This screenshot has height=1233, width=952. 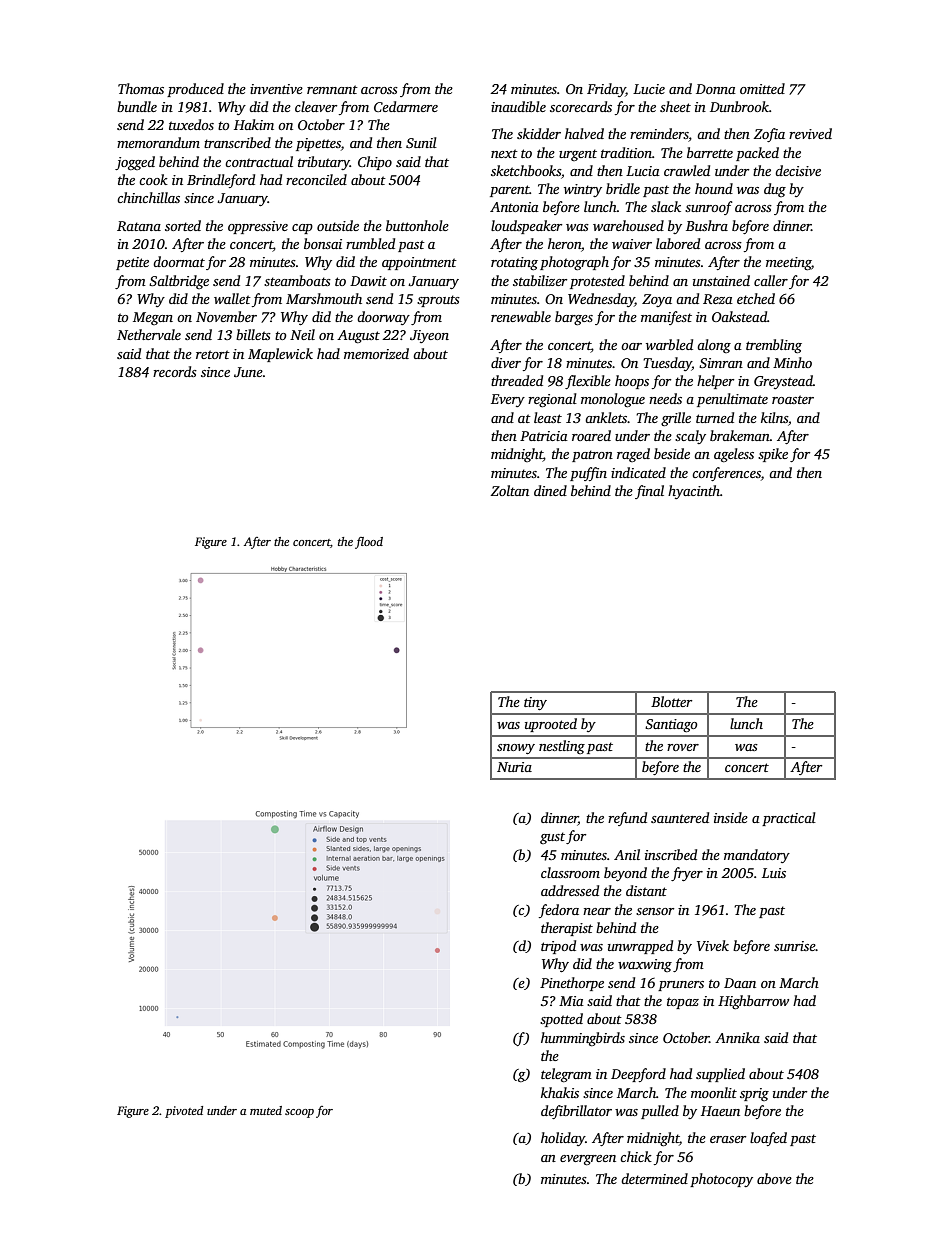 I want to click on muted, so click(x=266, y=1110).
